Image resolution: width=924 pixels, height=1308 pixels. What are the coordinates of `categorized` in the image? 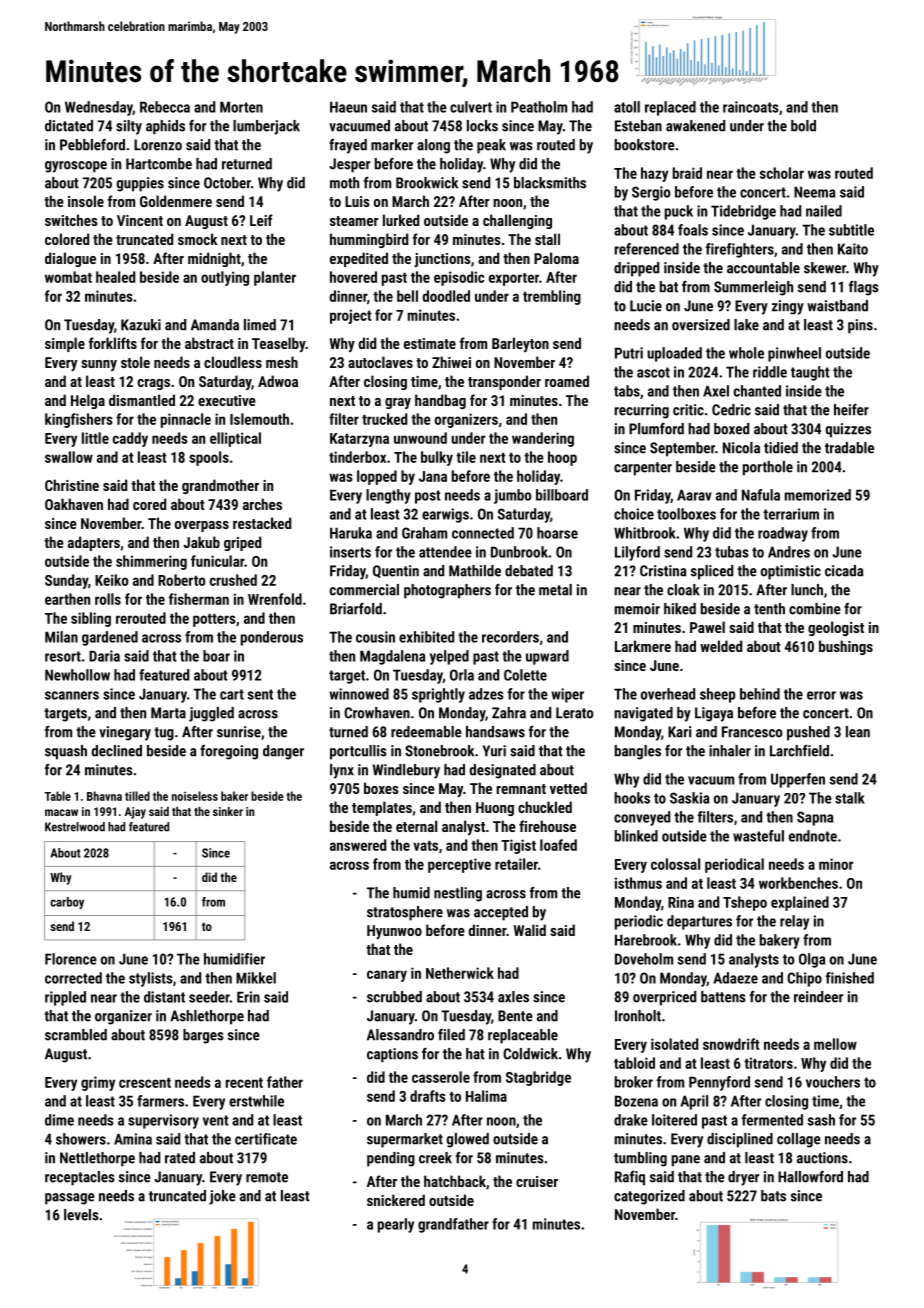 It's located at (649, 1197).
